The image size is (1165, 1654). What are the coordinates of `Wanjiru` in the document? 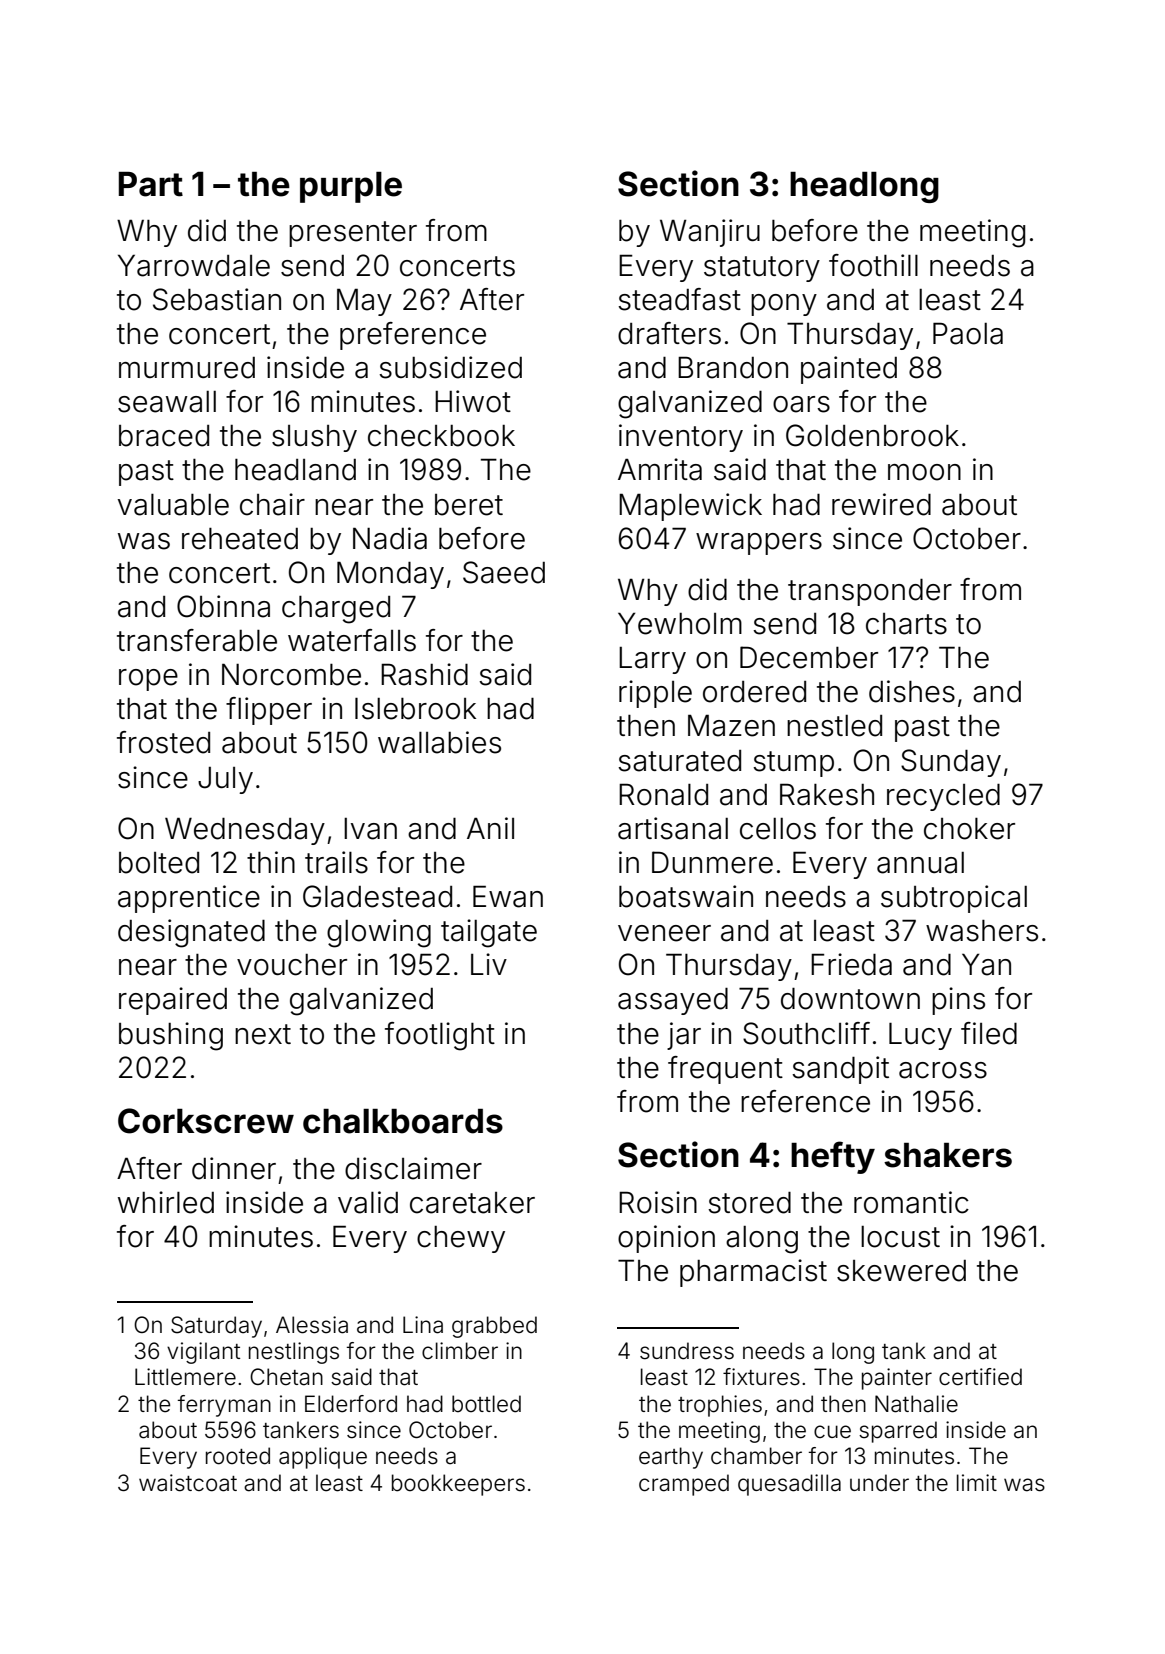 It's located at (710, 233).
